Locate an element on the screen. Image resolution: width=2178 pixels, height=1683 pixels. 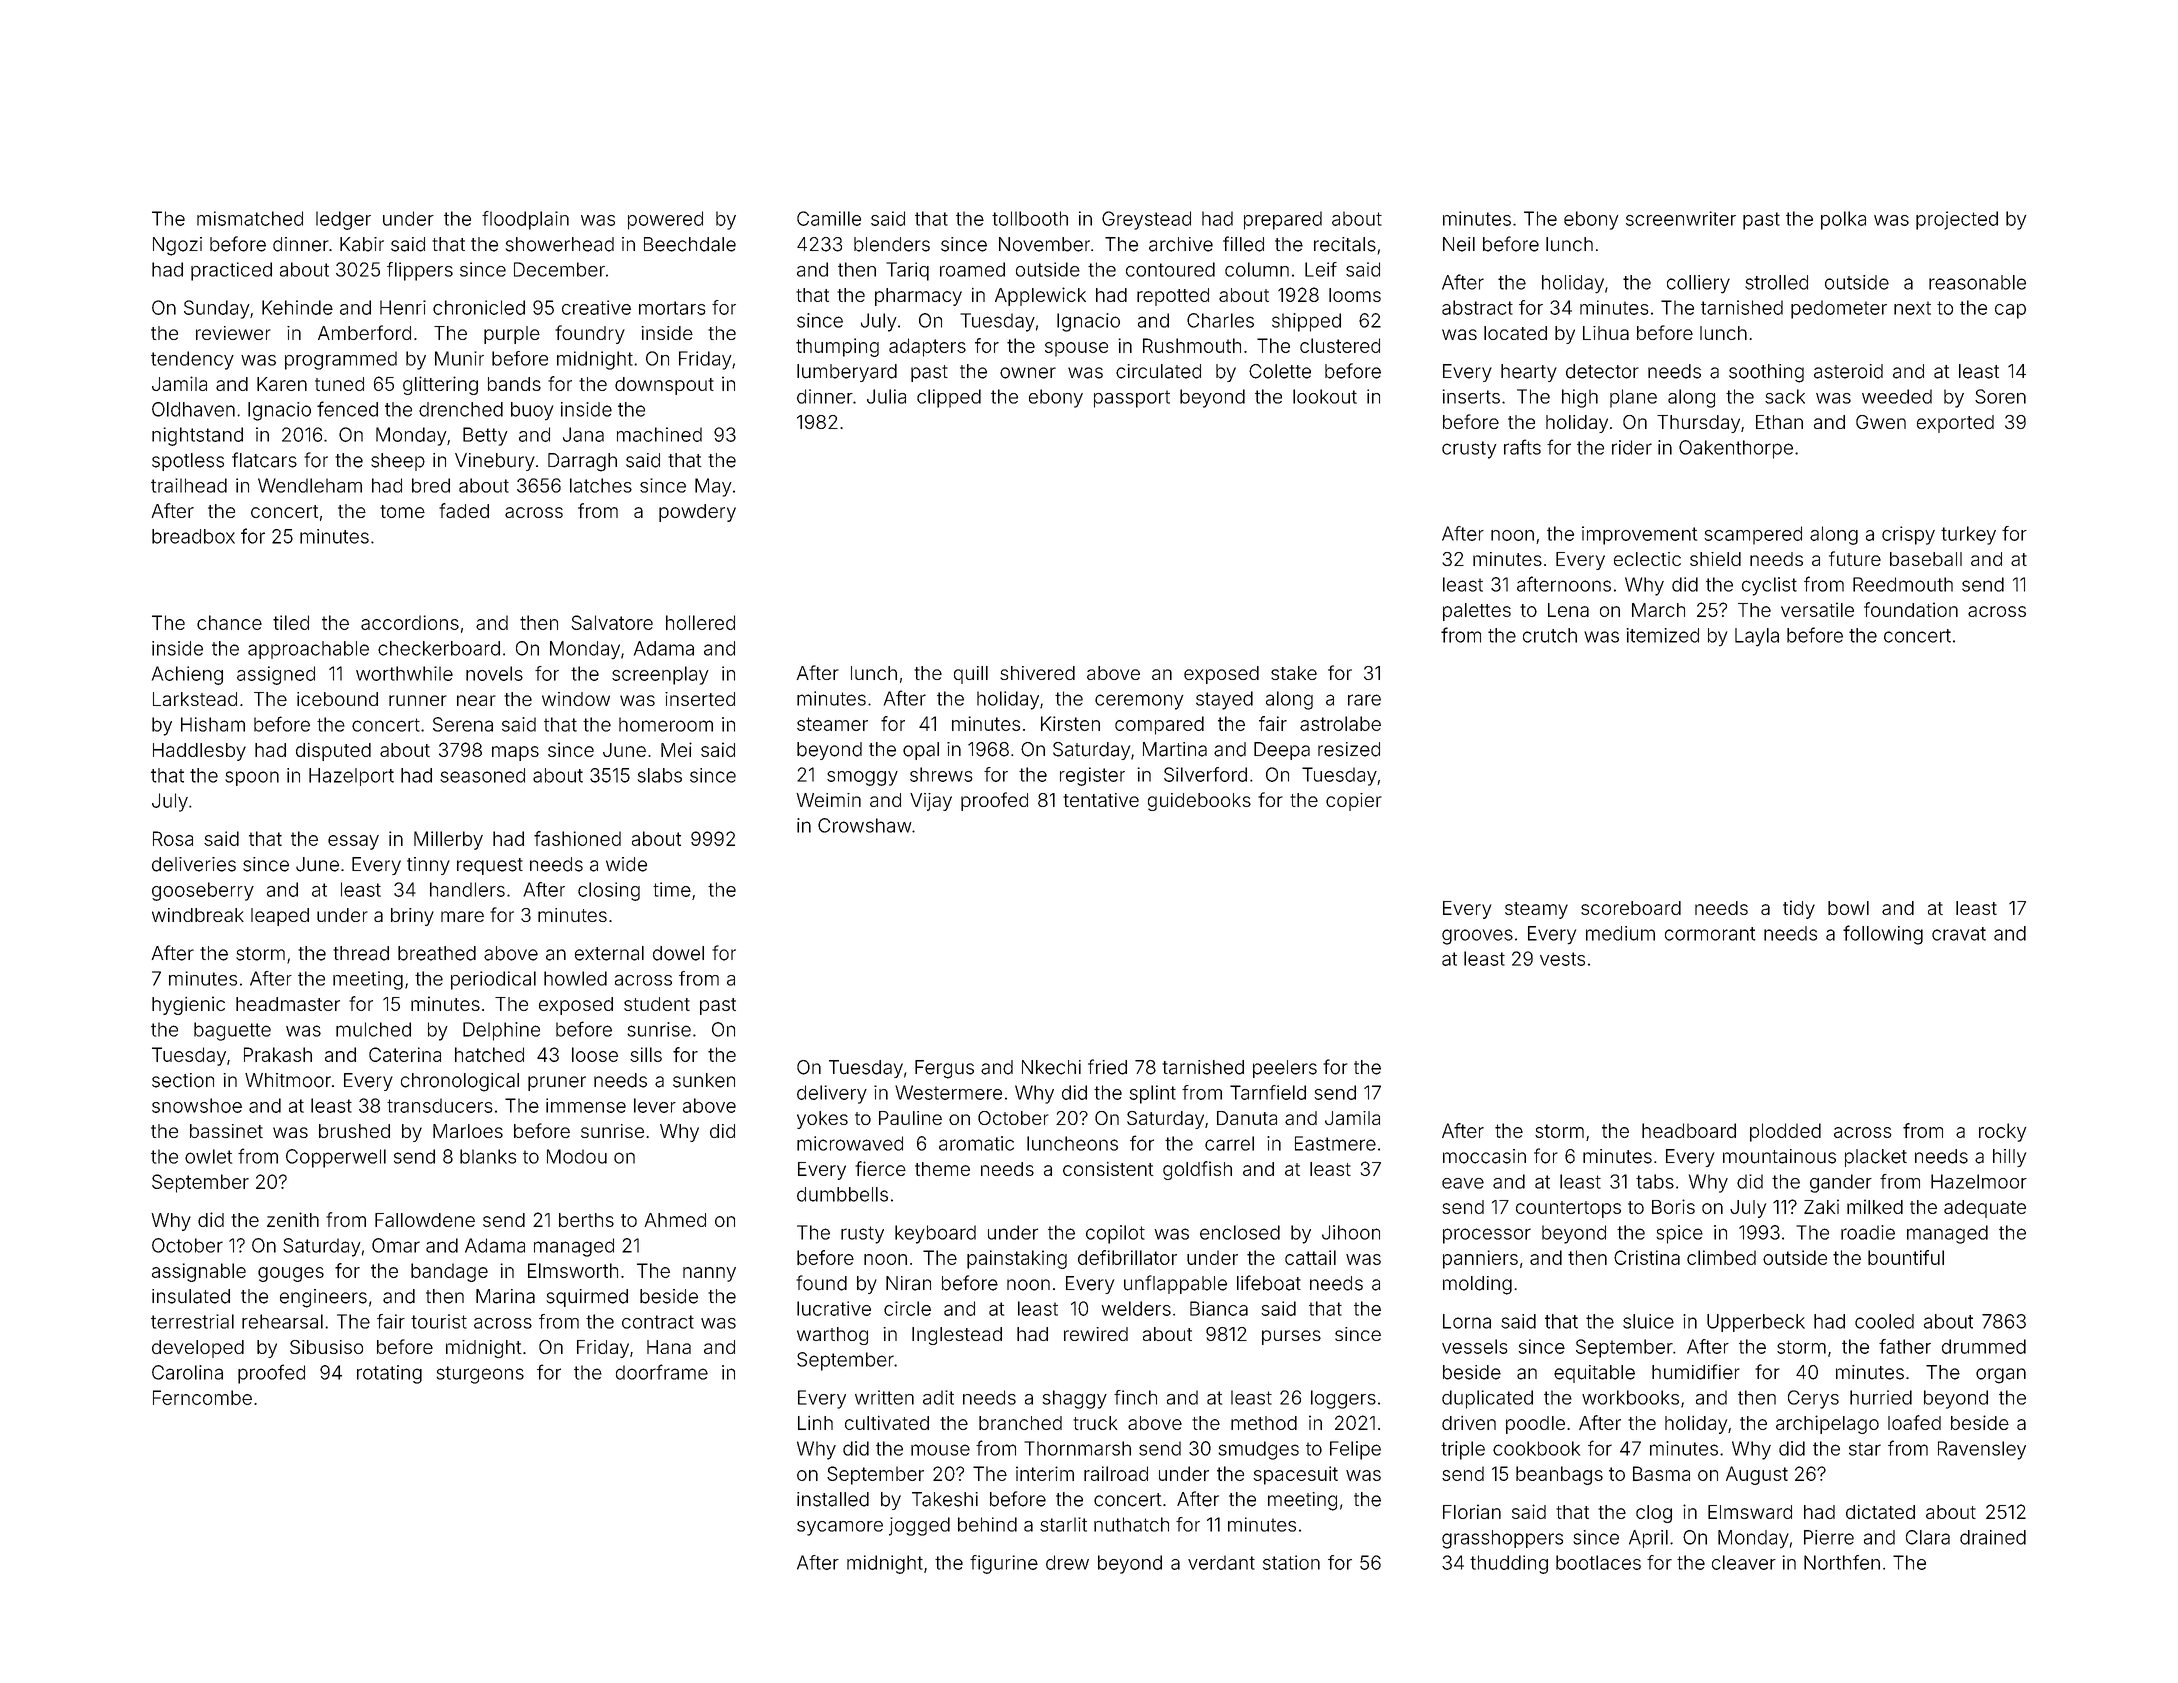
screenwriter is located at coordinates (1681, 218).
